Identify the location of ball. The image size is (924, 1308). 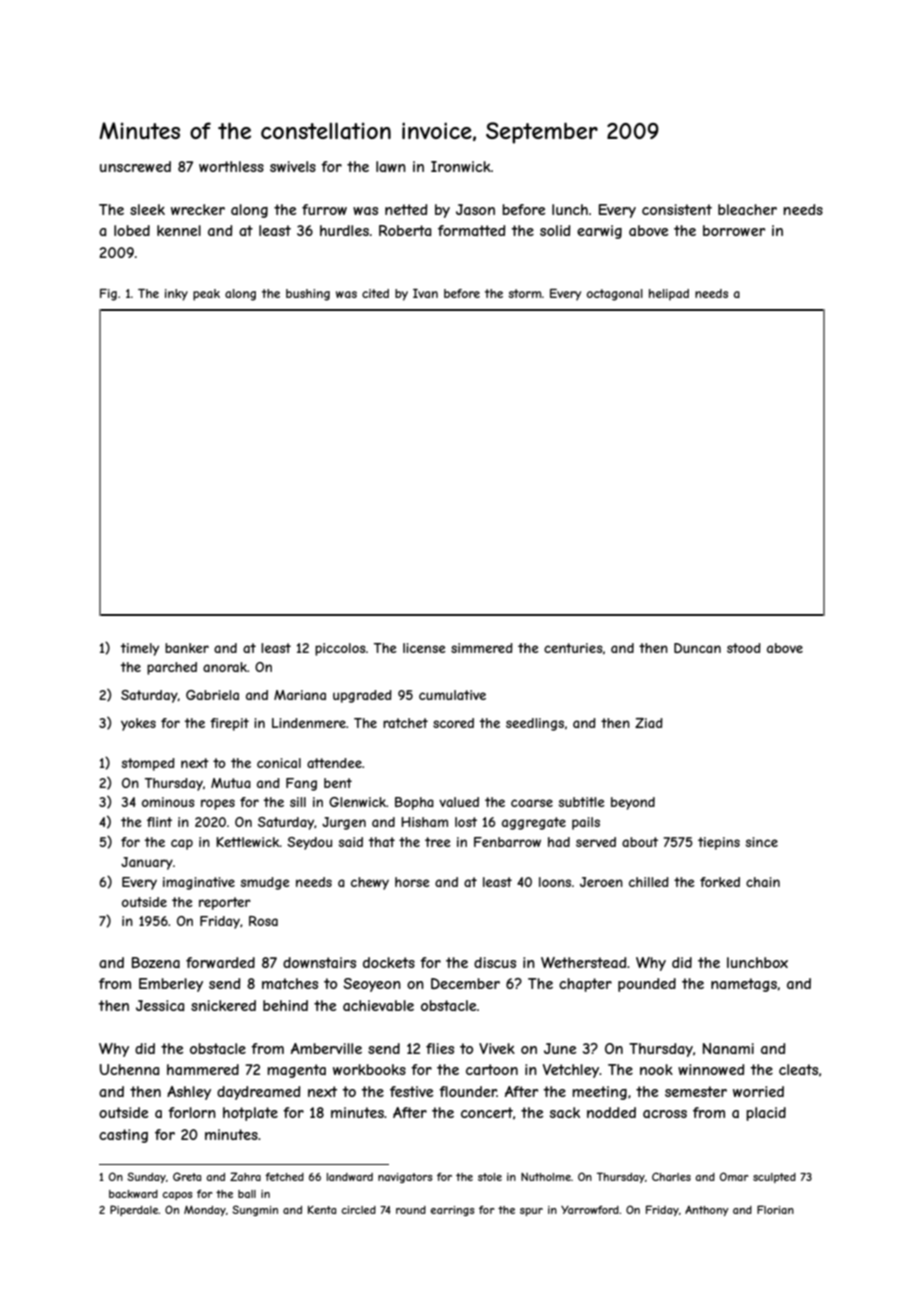
(247, 1194).
